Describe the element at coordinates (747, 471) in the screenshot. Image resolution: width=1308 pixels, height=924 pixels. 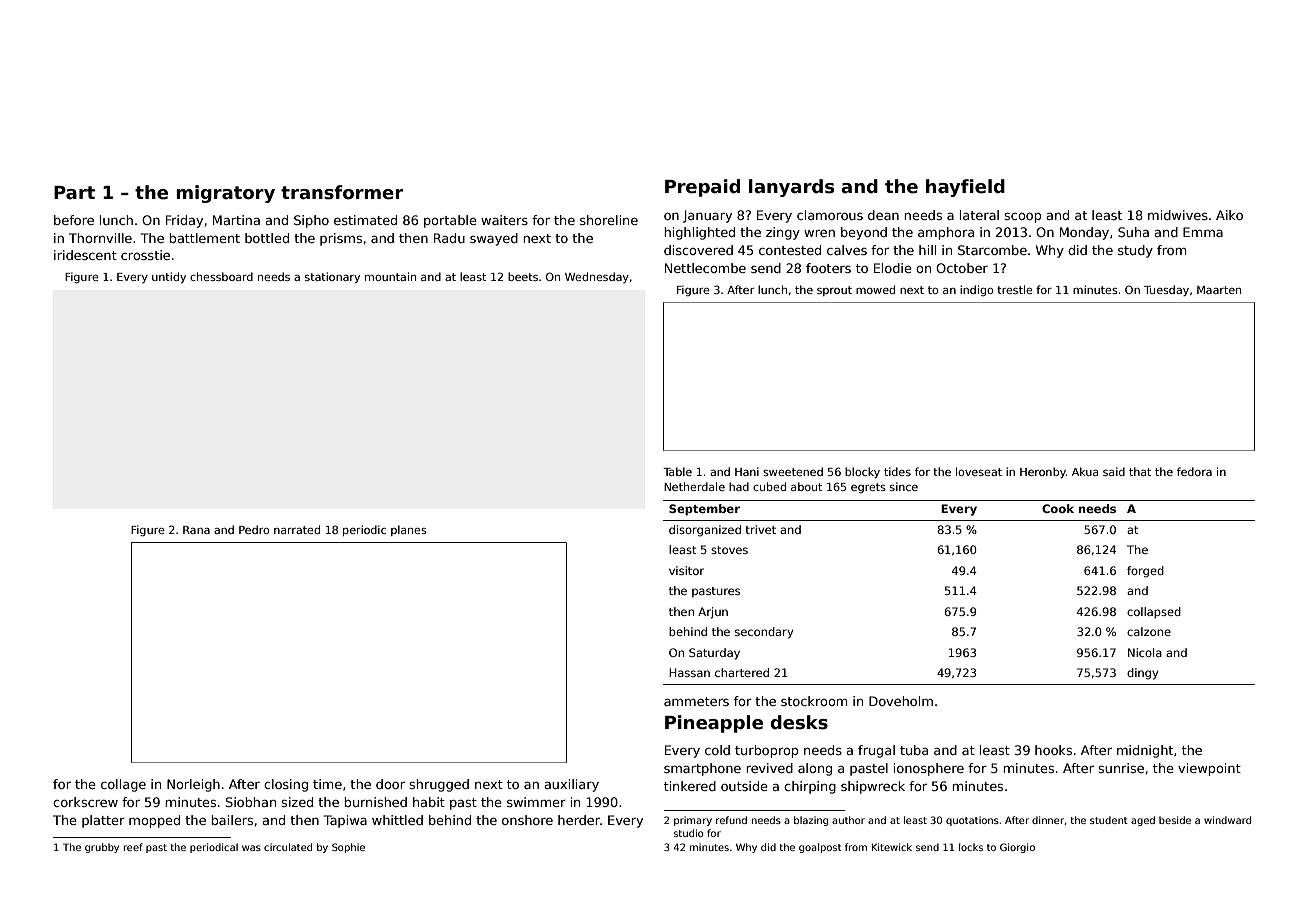
I see `Hani` at that location.
